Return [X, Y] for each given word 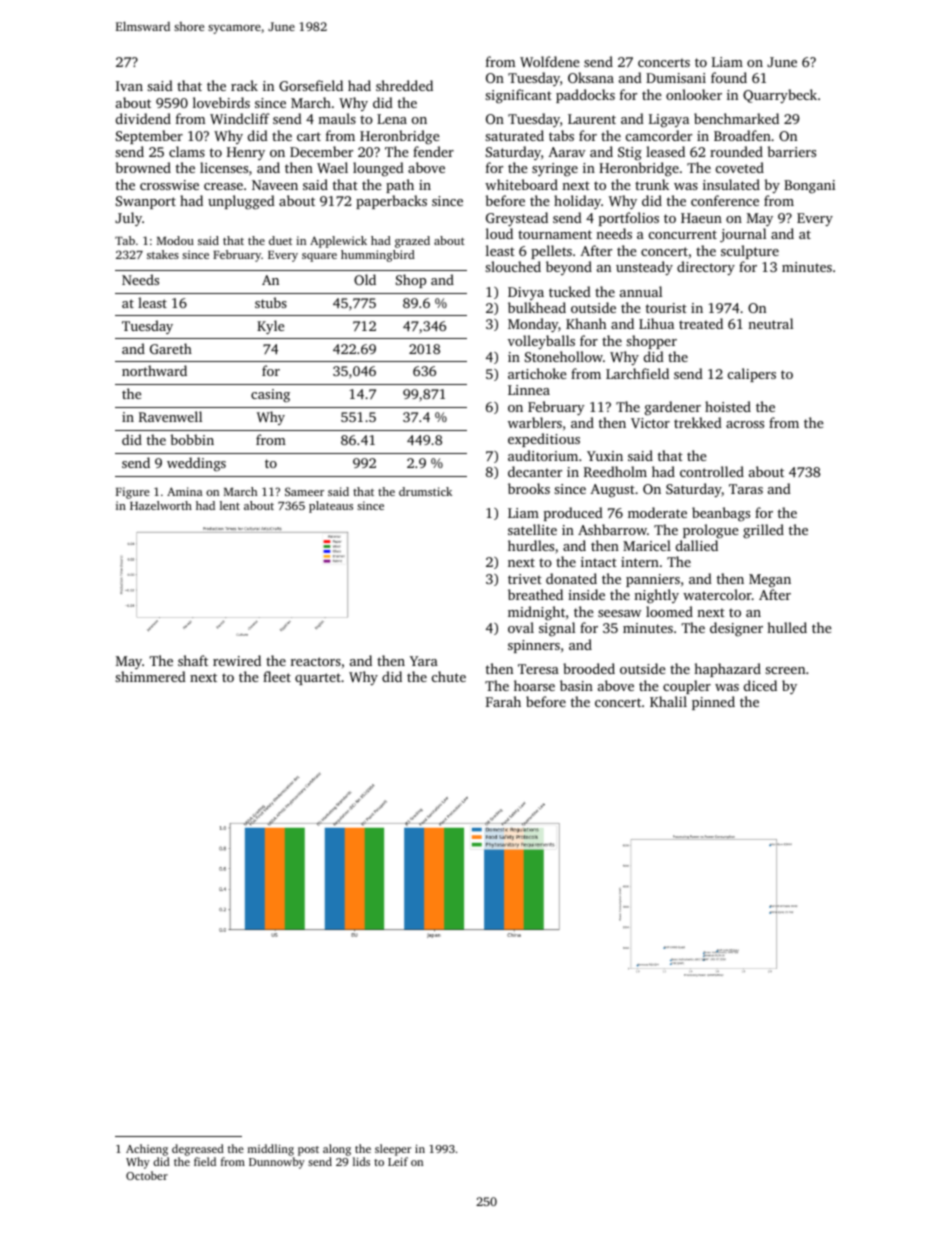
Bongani [809, 187]
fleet [277, 676]
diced [760, 685]
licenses [224, 167]
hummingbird [378, 256]
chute [449, 676]
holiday [577, 202]
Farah [503, 701]
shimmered [150, 676]
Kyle [270, 327]
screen [785, 670]
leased [665, 151]
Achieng [147, 1150]
